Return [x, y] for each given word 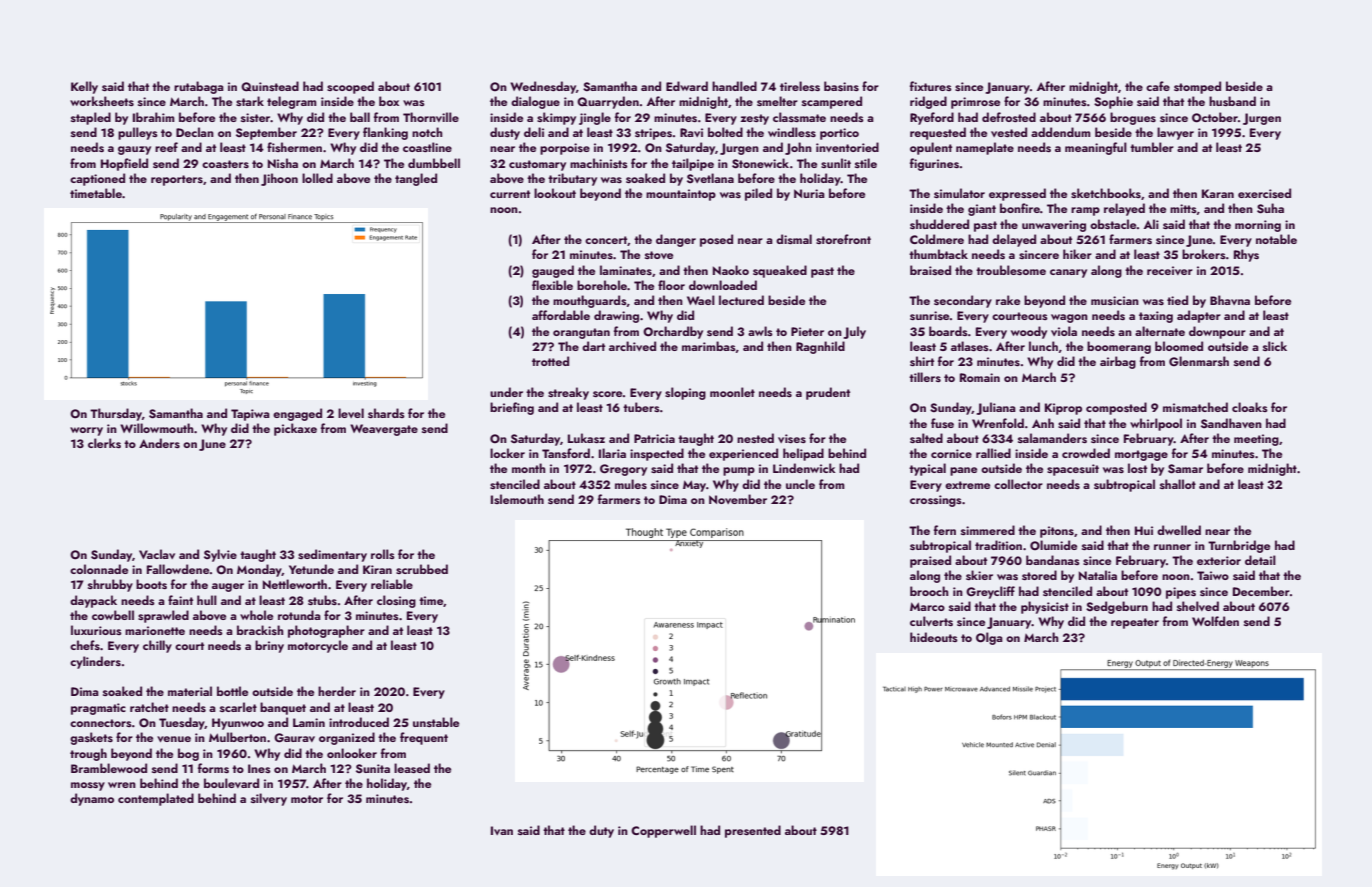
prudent [828, 393]
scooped [350, 87]
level [351, 413]
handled [734, 86]
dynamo [92, 799]
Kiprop [1063, 409]
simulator [959, 193]
